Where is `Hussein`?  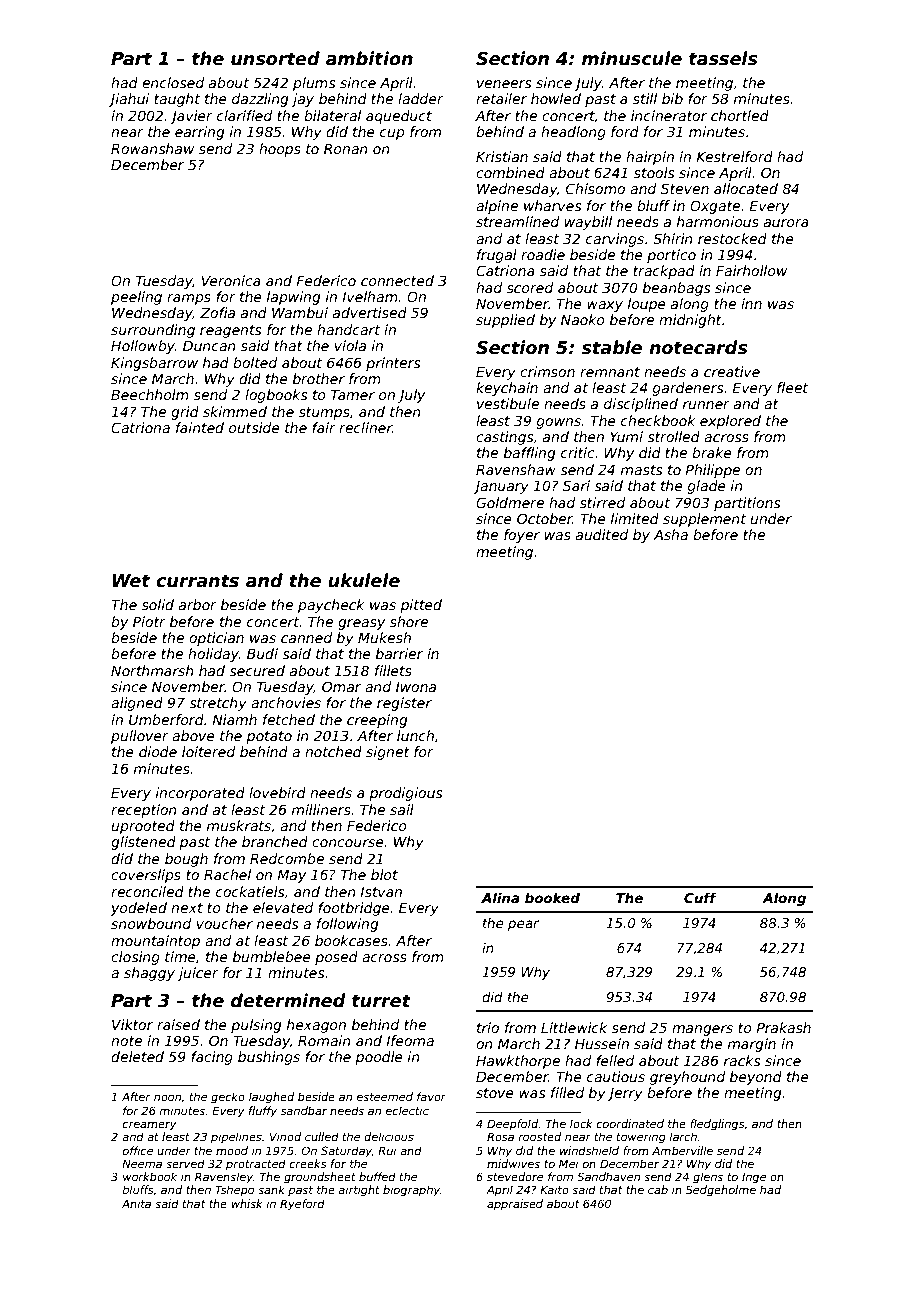 Hussein is located at coordinates (602, 1043).
